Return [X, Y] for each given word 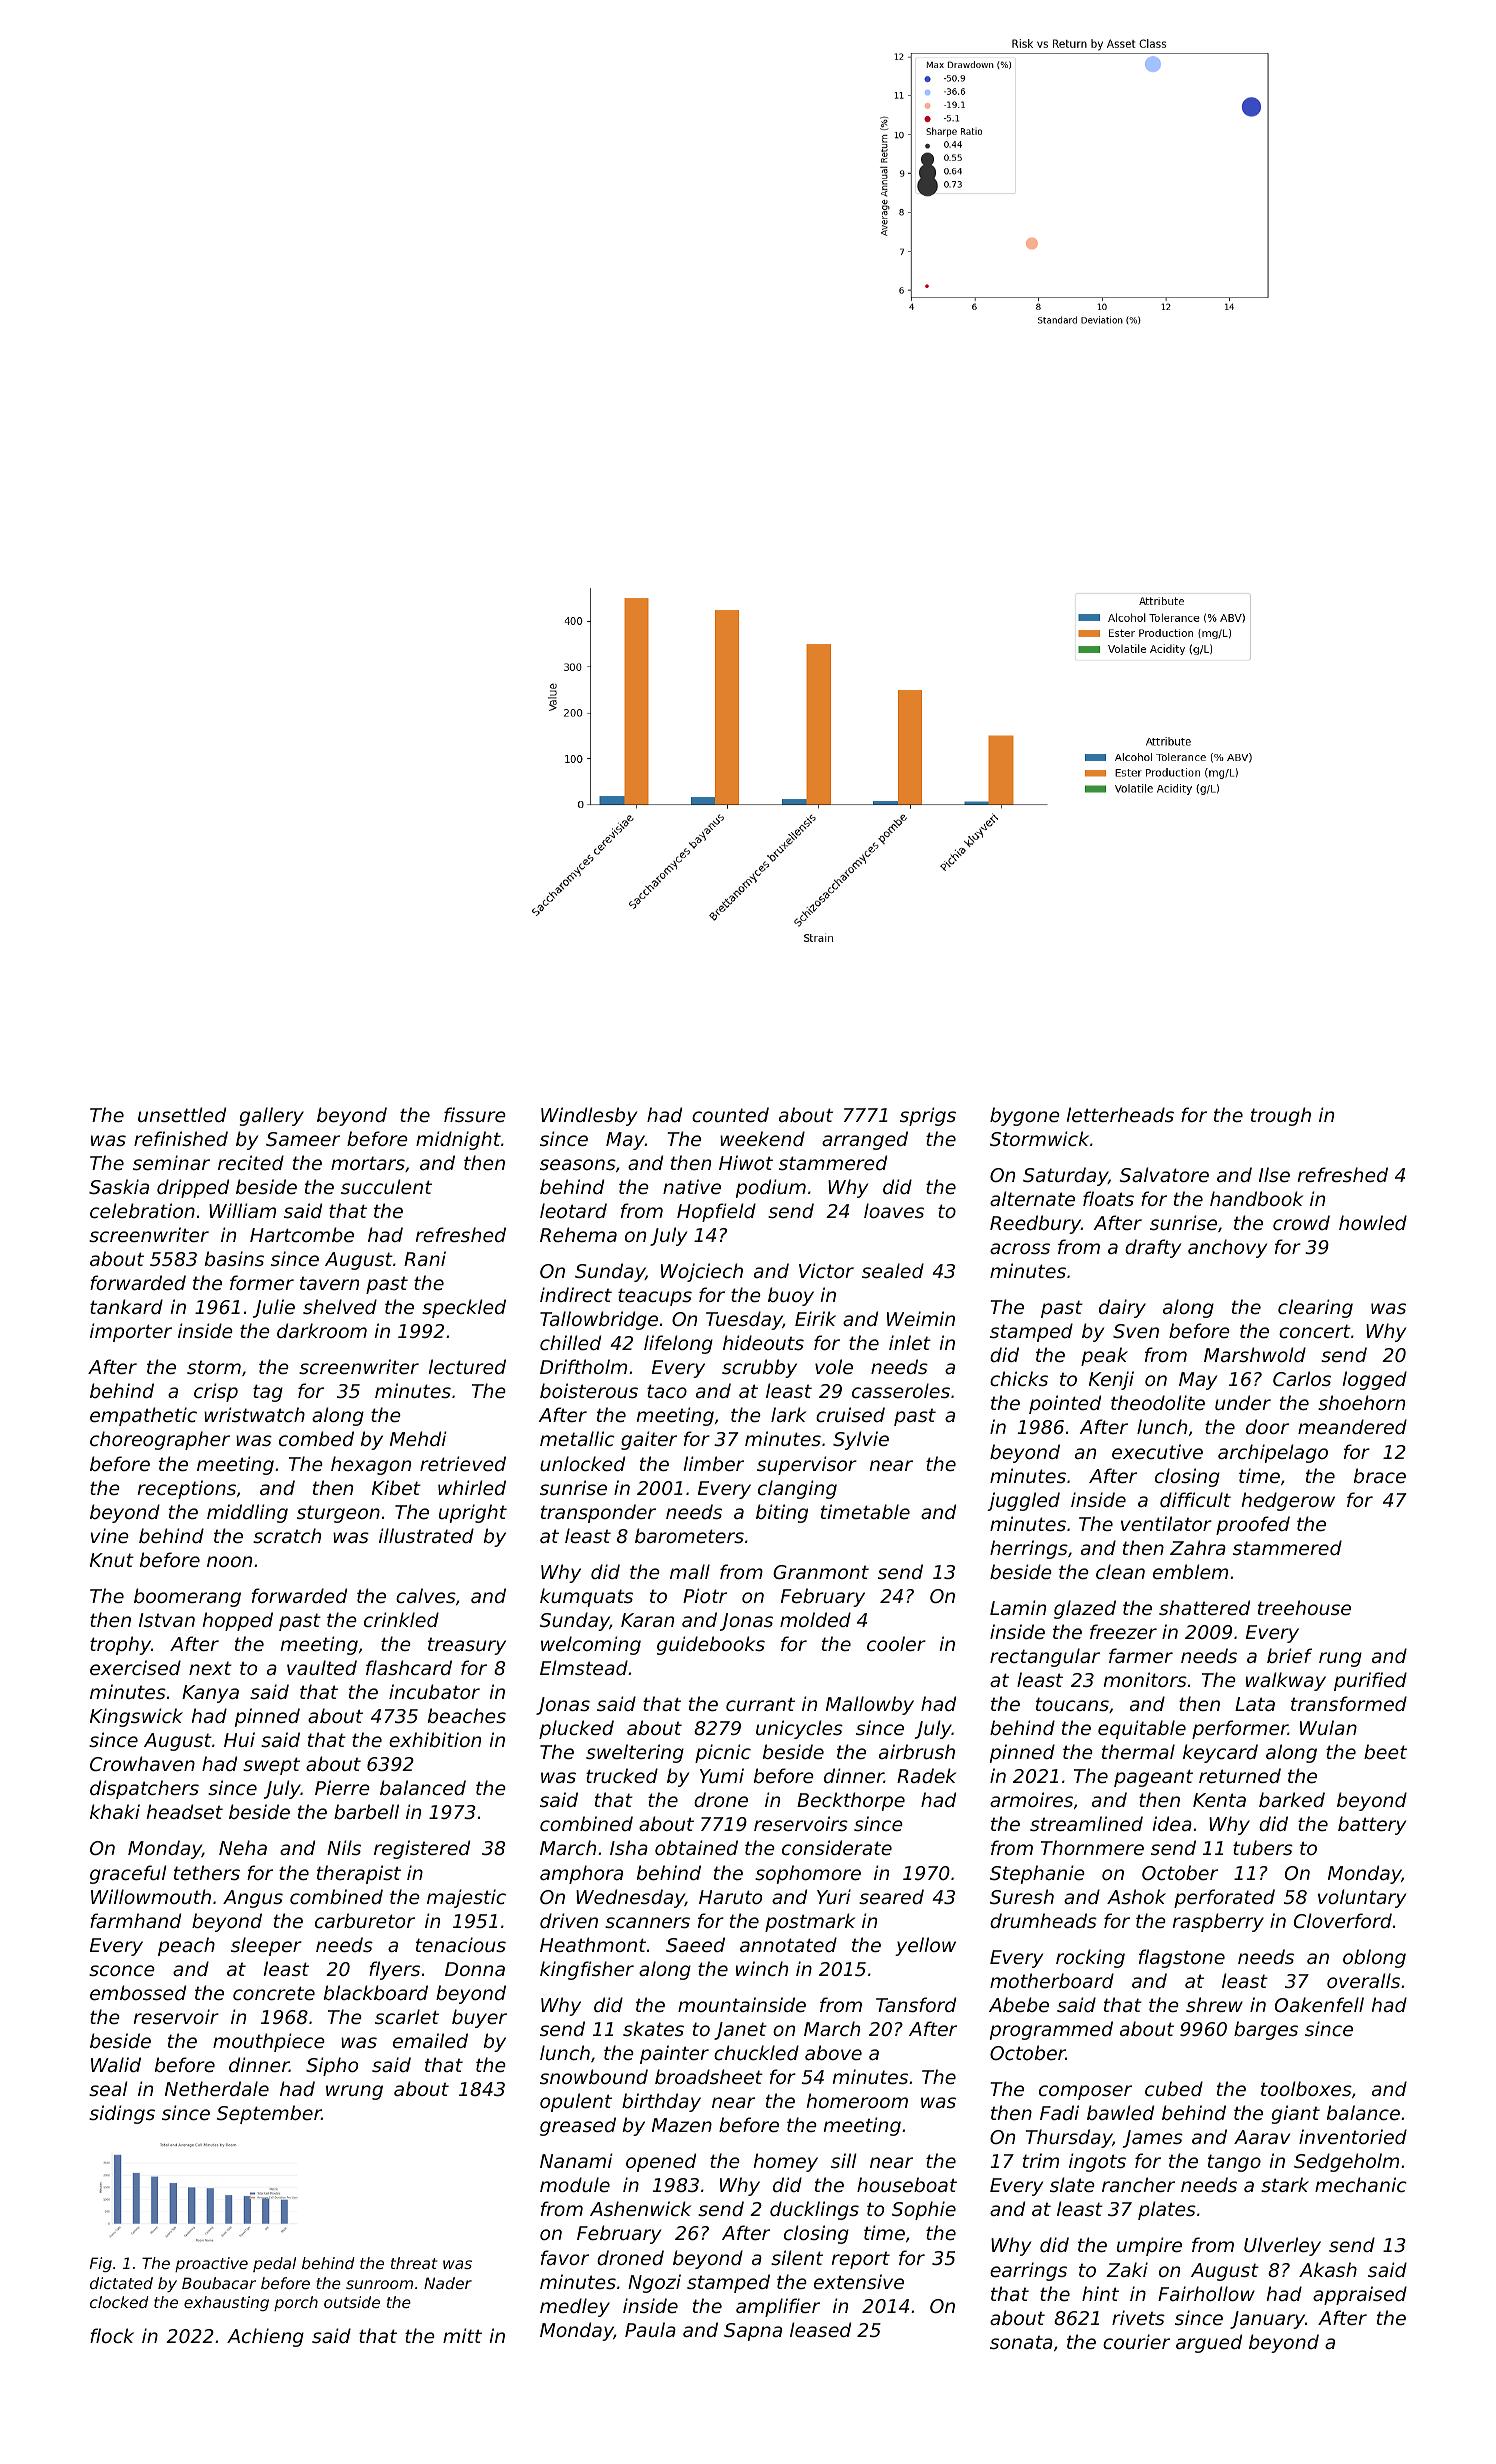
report [861, 2260]
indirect [576, 1294]
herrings [1029, 1549]
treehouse [1304, 1607]
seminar [171, 1162]
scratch [287, 1535]
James [1153, 2139]
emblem [1190, 1571]
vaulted [322, 1667]
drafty [1153, 1248]
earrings [1028, 2271]
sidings [122, 2114]
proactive [211, 2264]
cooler [896, 1643]
